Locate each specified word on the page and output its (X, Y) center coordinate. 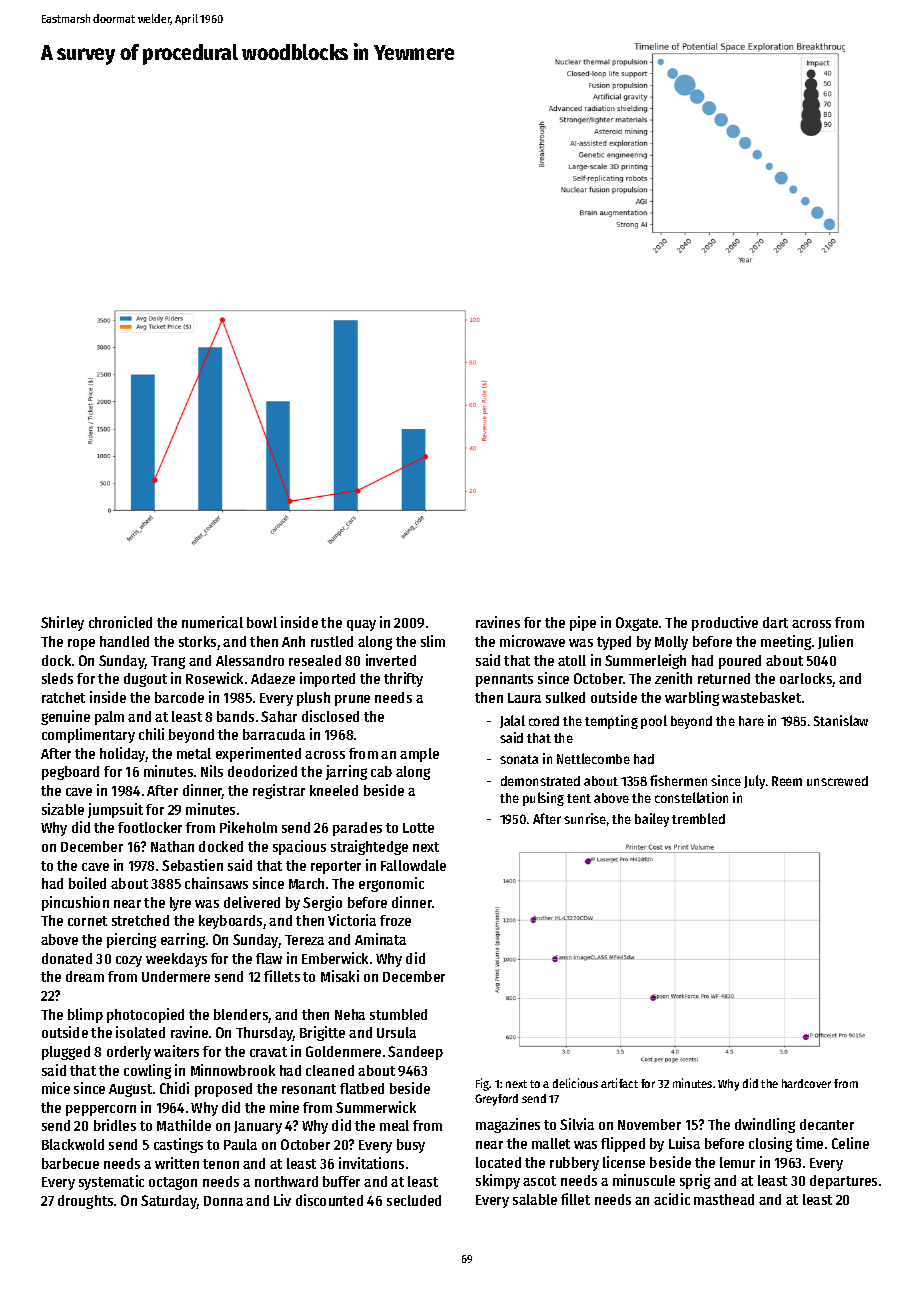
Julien (835, 642)
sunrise (585, 818)
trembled (698, 818)
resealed (315, 660)
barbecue (70, 1163)
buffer (341, 1181)
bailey (652, 820)
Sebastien (192, 865)
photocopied (145, 1015)
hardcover (806, 1083)
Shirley (62, 623)
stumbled (398, 1014)
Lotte (418, 828)
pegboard (70, 773)
